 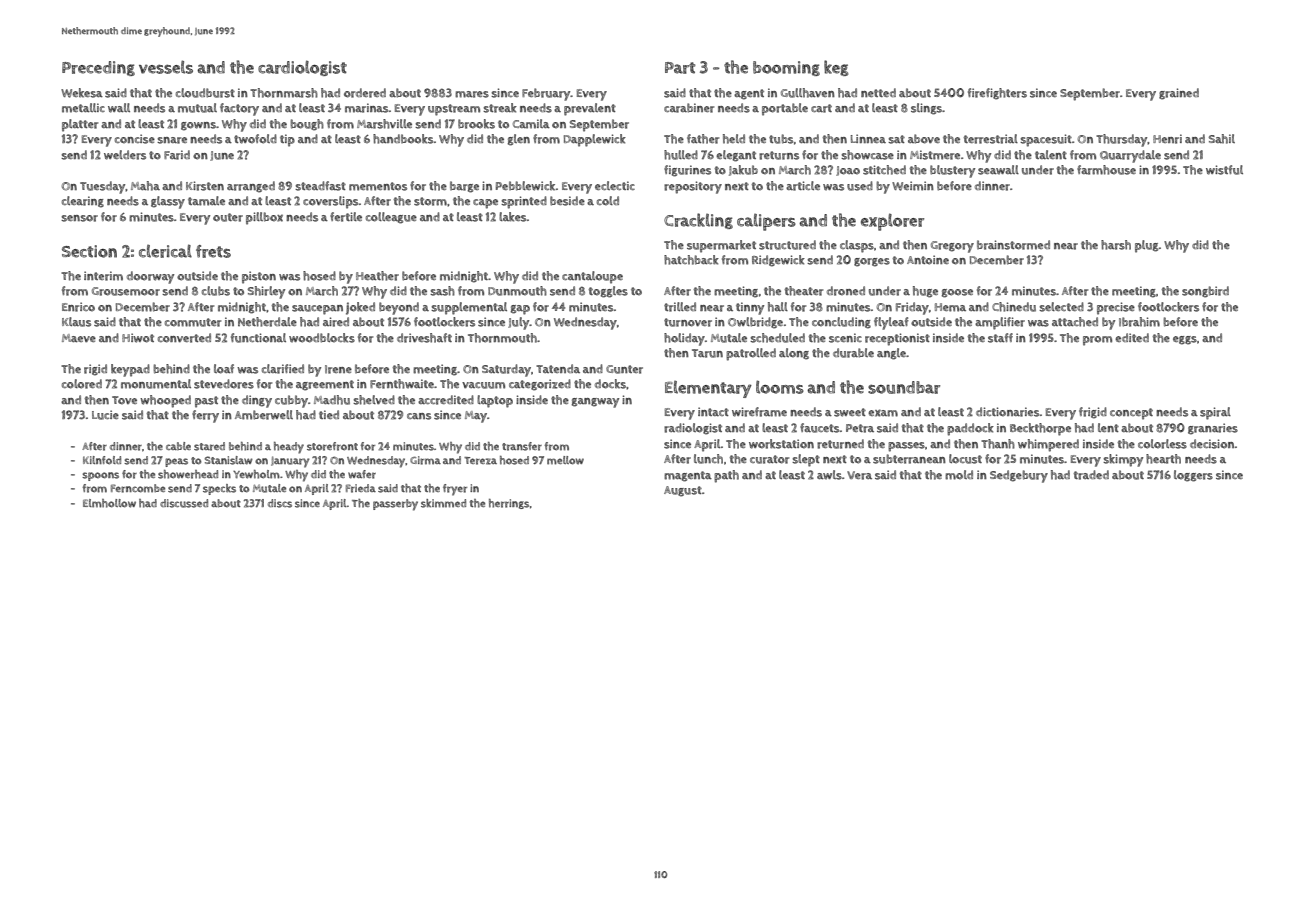 I want to click on Lucie, so click(x=105, y=415).
